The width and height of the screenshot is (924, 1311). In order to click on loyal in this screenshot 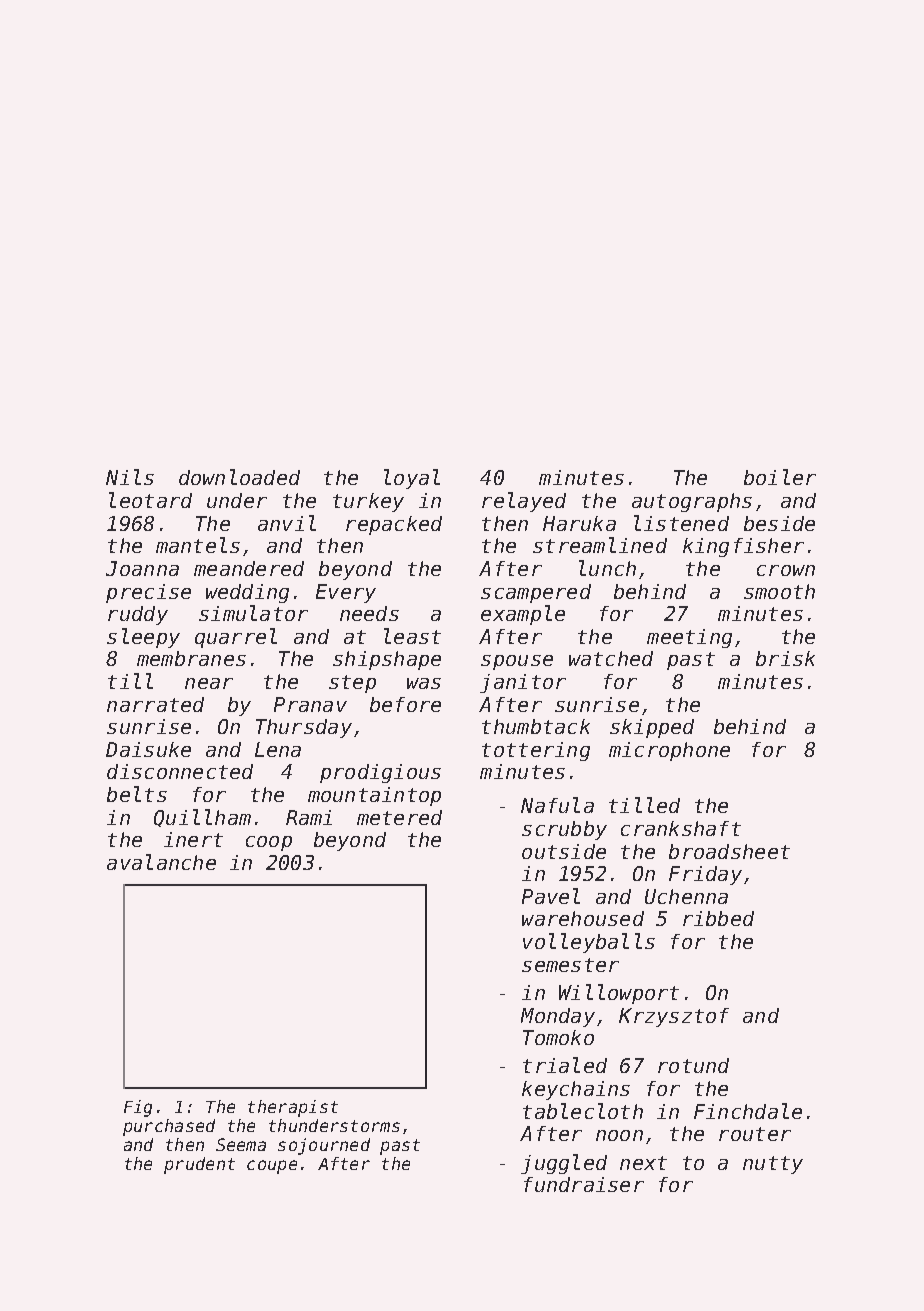, I will do `click(412, 479)`.
